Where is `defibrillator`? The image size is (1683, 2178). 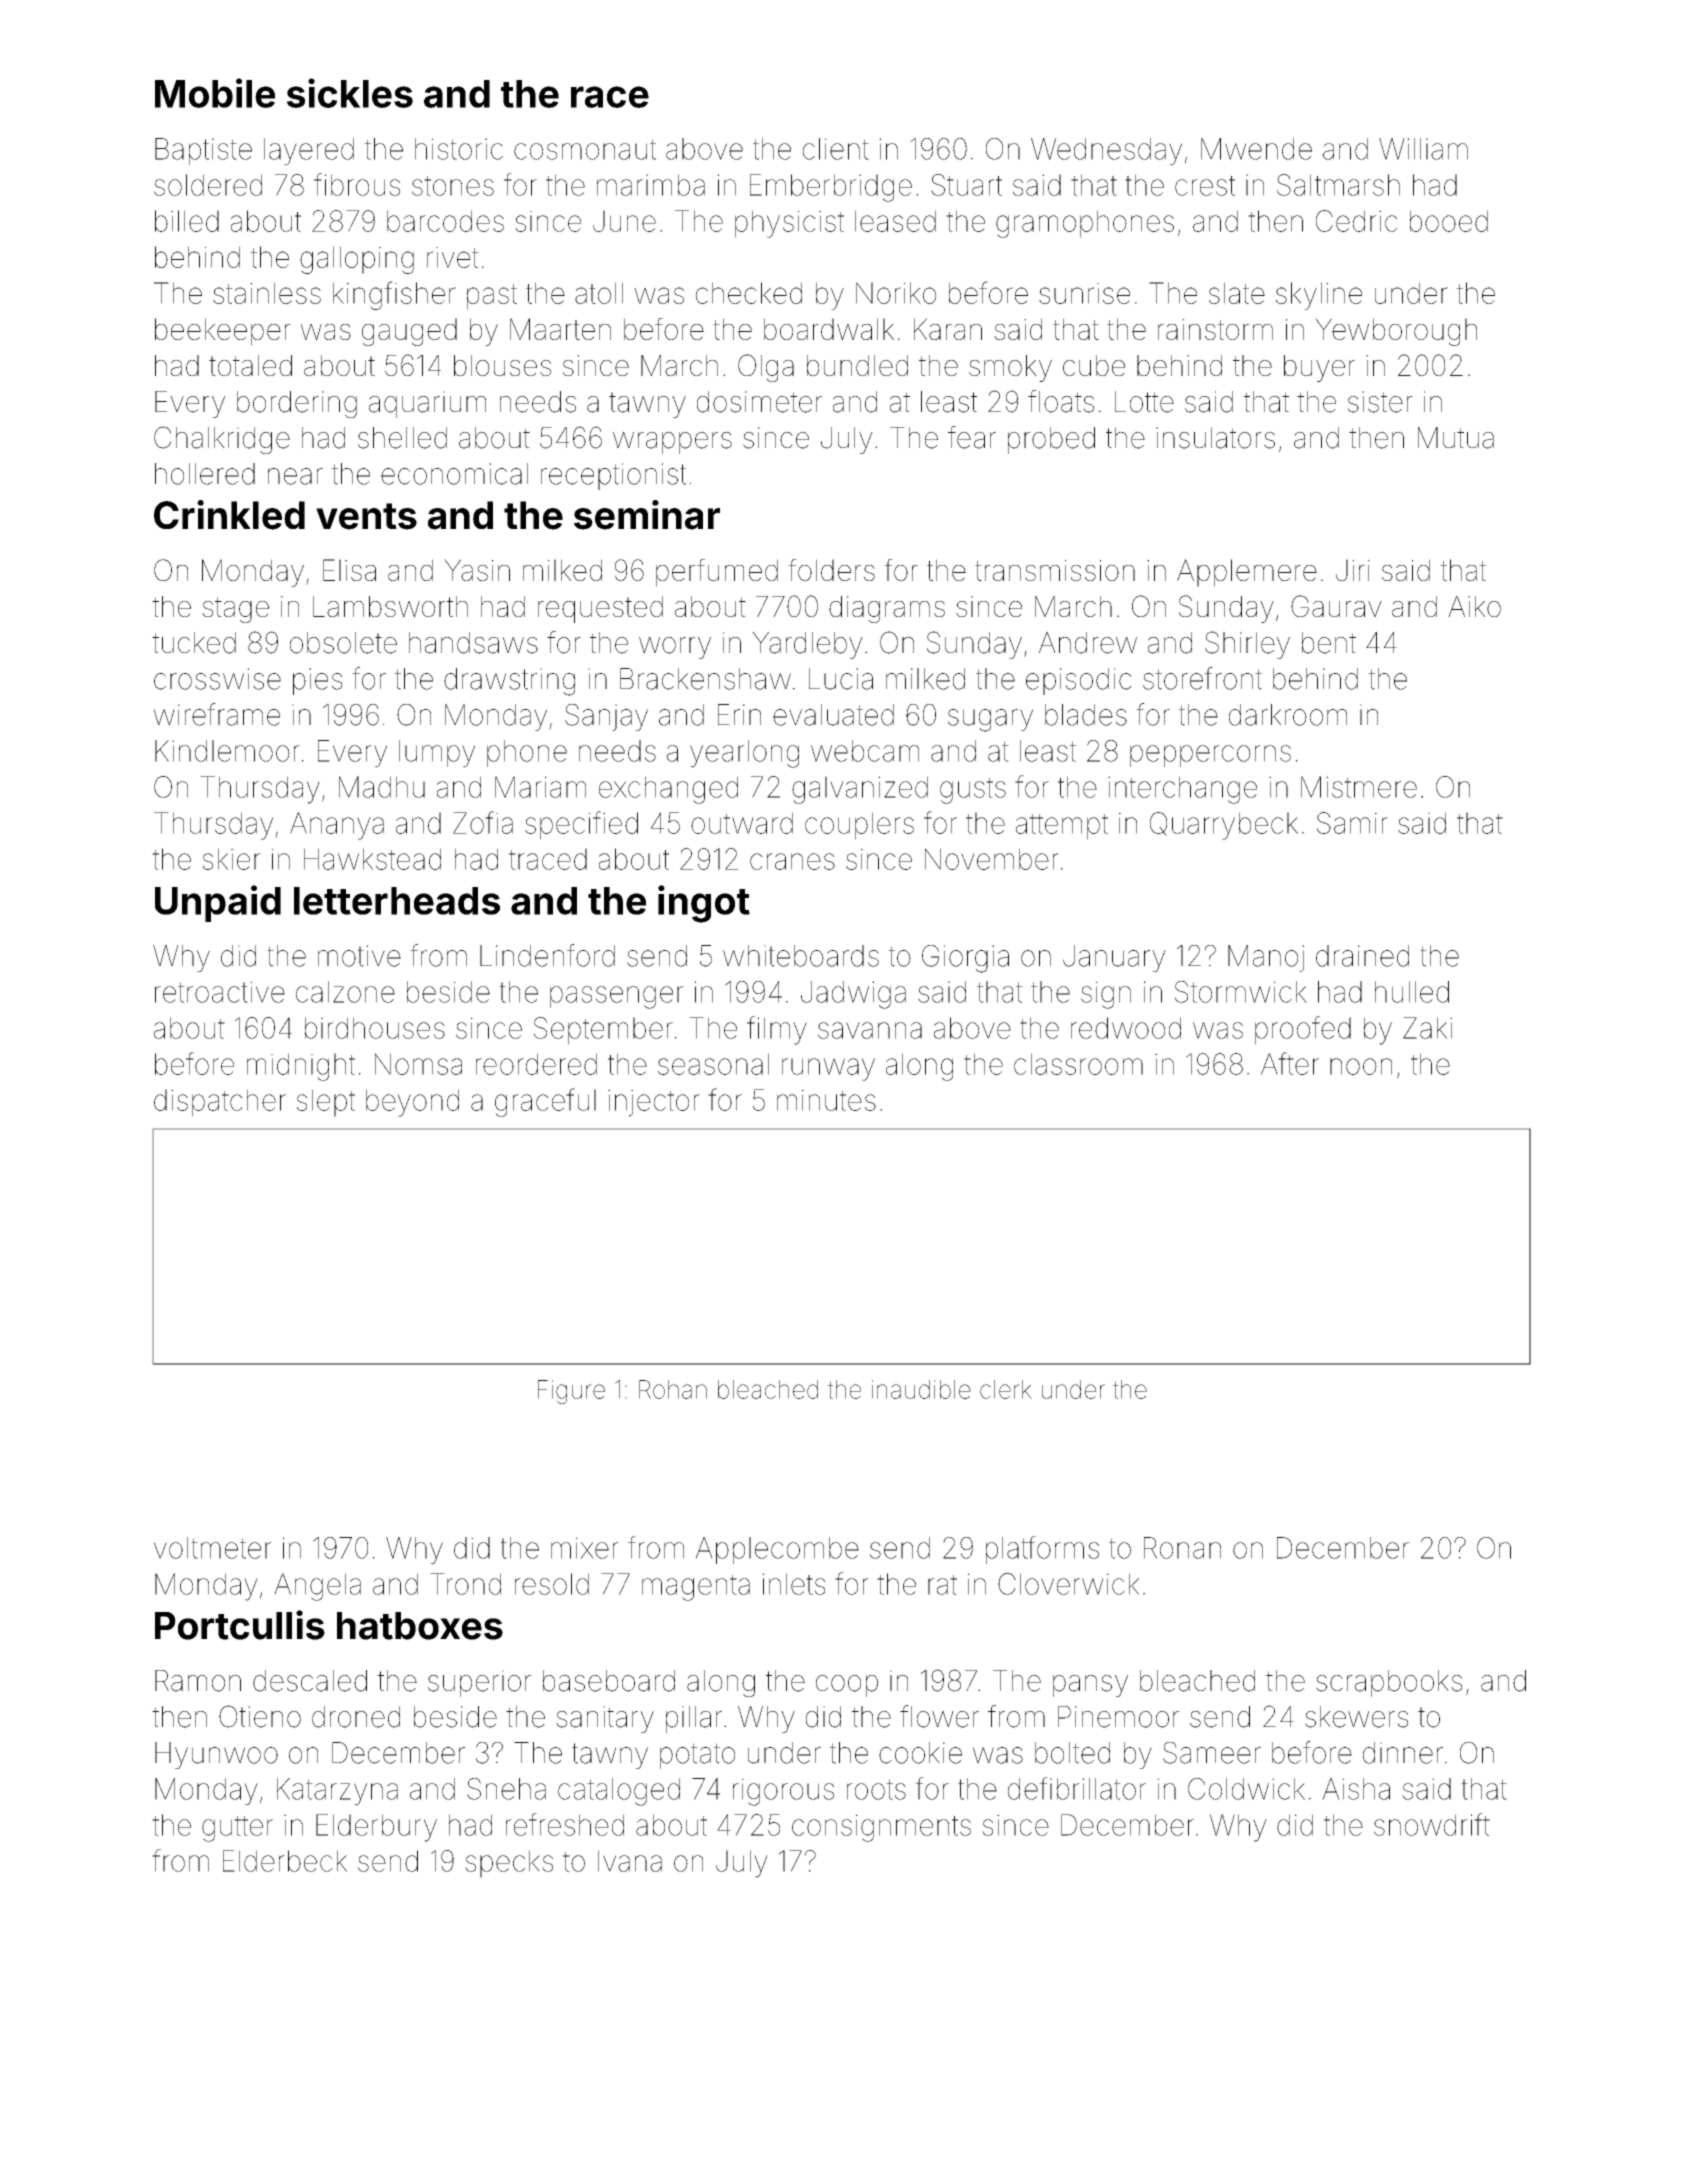 defibrillator is located at coordinates (1077, 1788).
